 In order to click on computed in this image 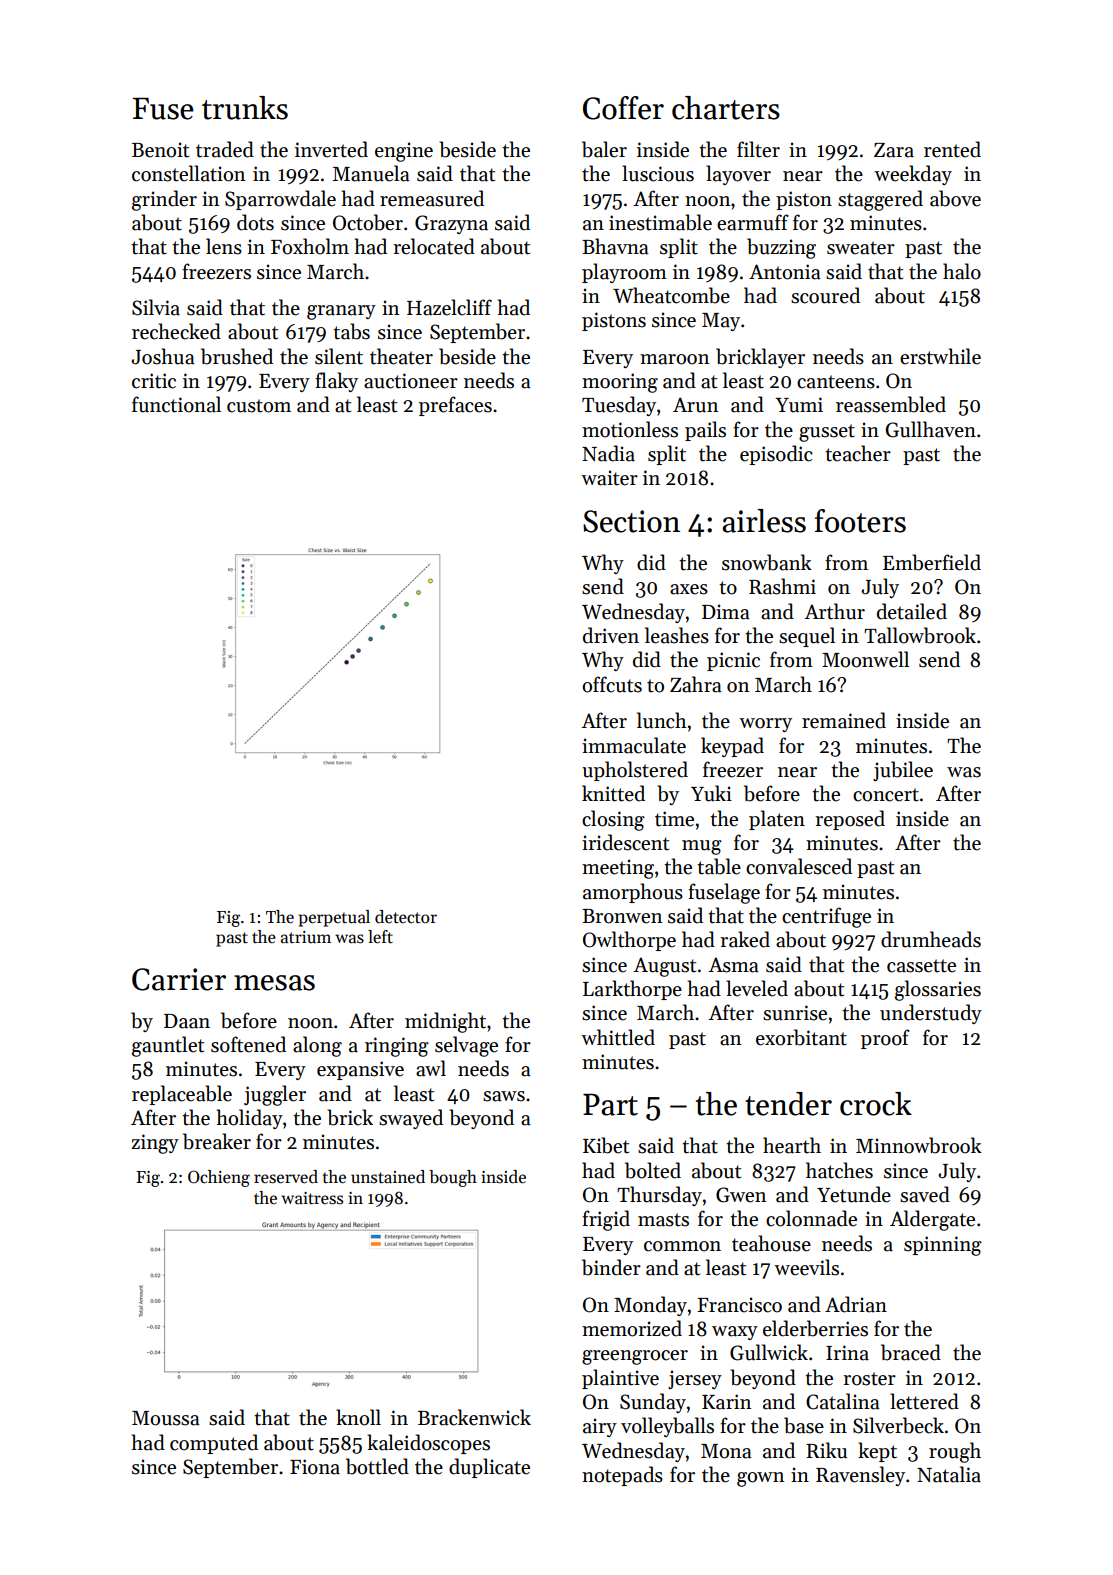, I will do `click(214, 1444)`.
